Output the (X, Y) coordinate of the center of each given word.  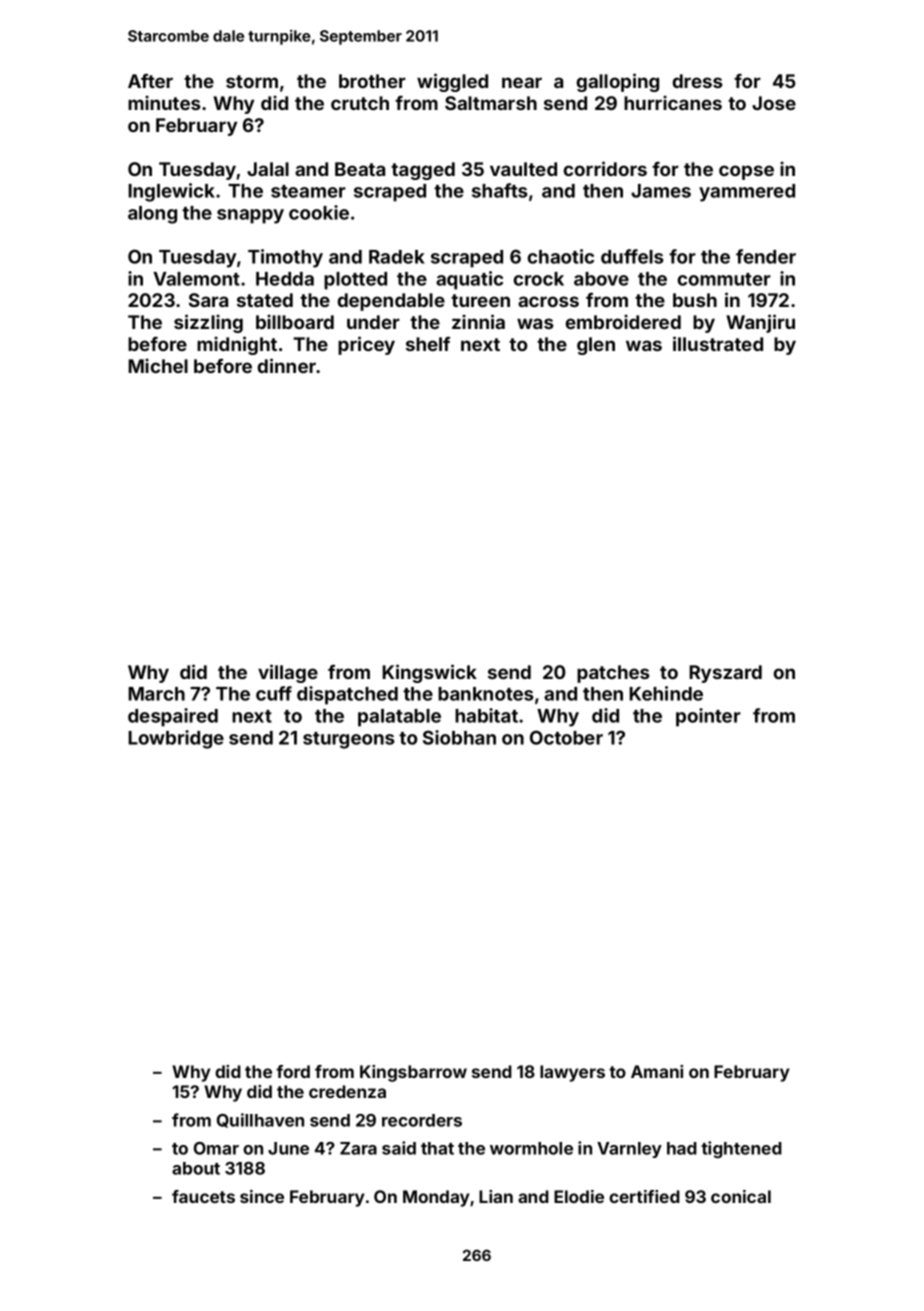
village (288, 673)
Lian (496, 1196)
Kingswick (429, 673)
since (262, 1196)
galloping (618, 82)
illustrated (718, 343)
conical (741, 1196)
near (522, 82)
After (150, 81)
